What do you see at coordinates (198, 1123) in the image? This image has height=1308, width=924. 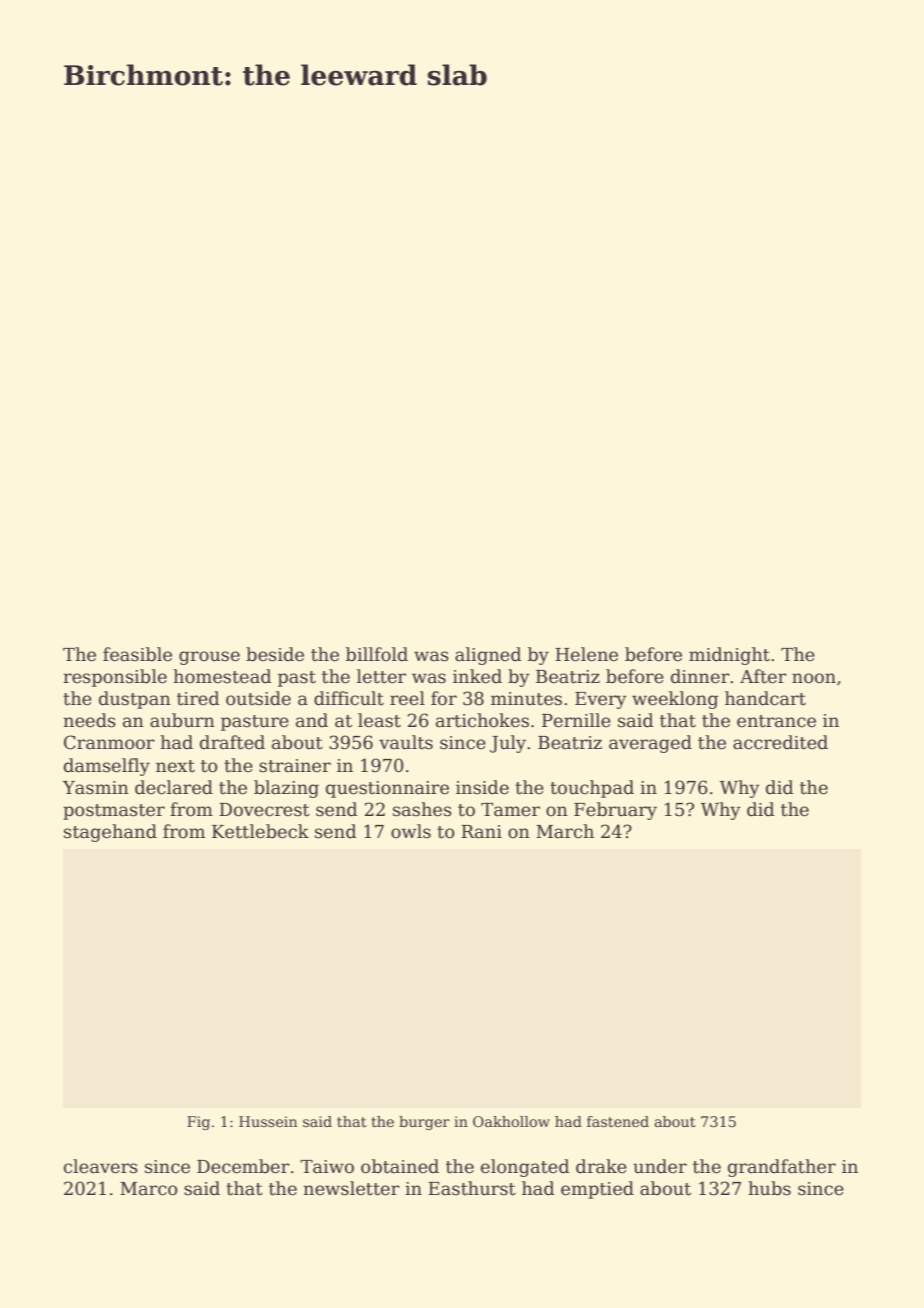 I see `Fig` at bounding box center [198, 1123].
